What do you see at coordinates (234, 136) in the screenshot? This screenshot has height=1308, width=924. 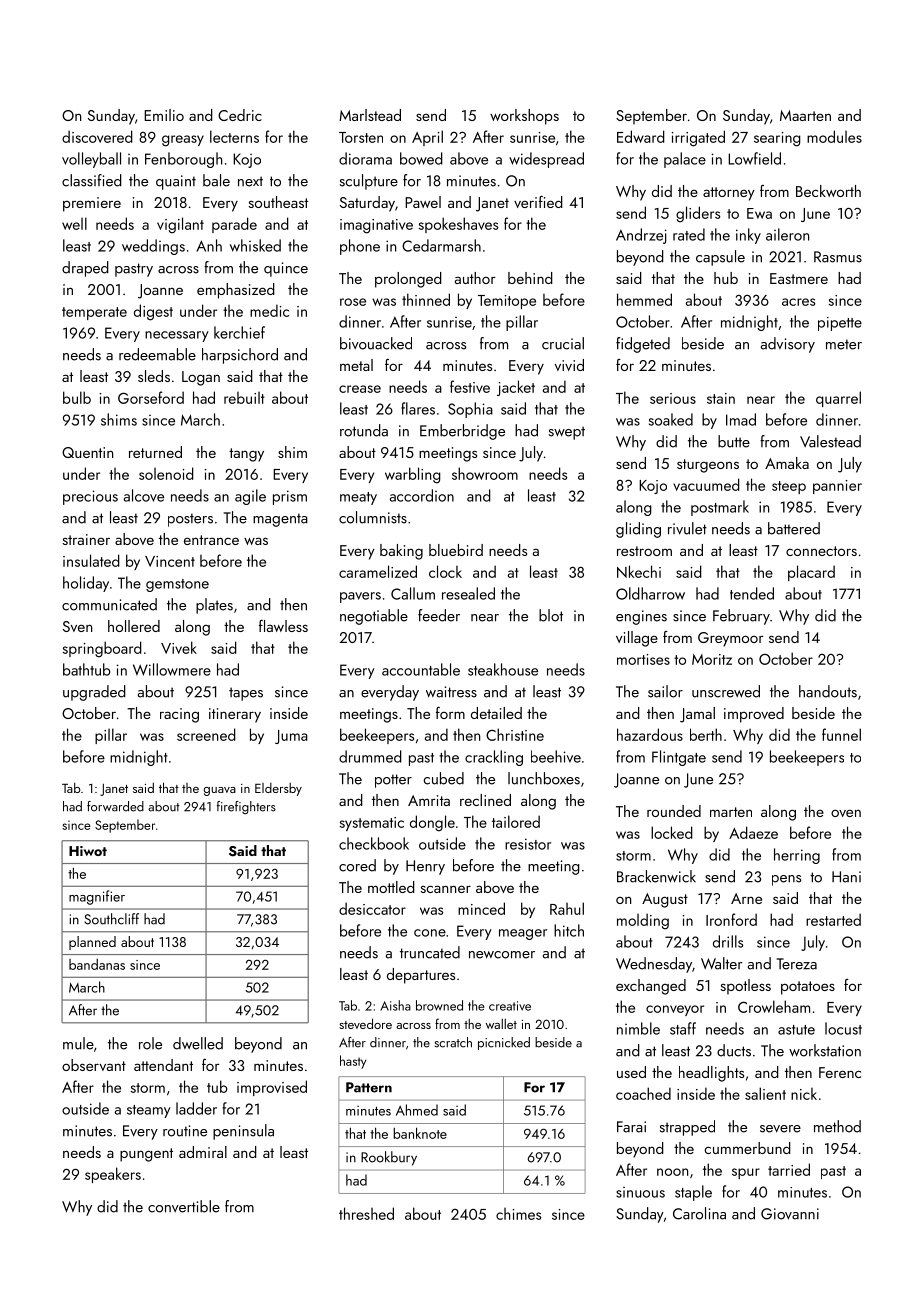 I see `lecterns` at bounding box center [234, 136].
